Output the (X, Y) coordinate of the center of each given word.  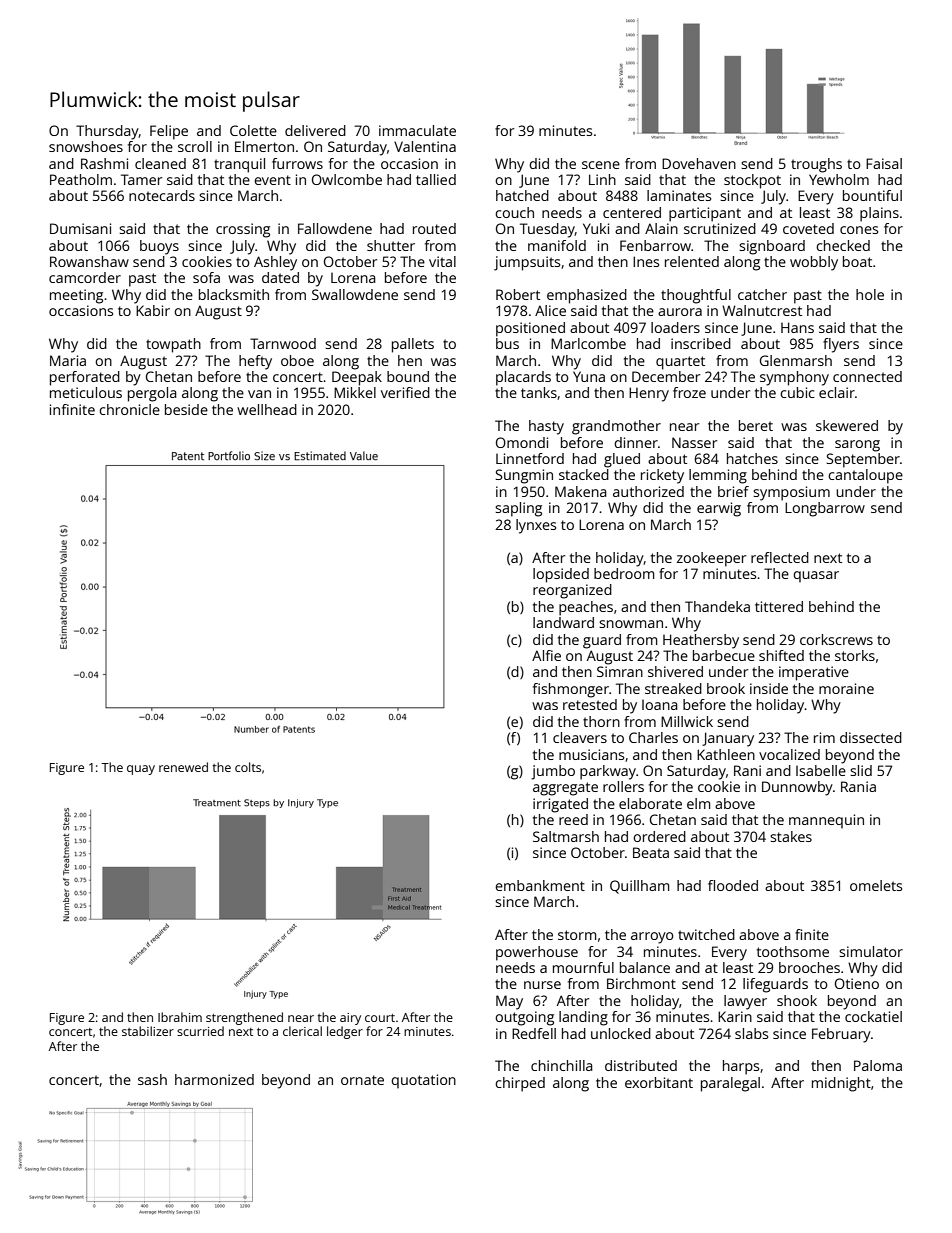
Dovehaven (699, 163)
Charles (653, 737)
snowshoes (86, 146)
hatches (752, 458)
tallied (436, 179)
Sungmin (524, 476)
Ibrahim (180, 1017)
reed (573, 819)
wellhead (267, 409)
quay (141, 770)
